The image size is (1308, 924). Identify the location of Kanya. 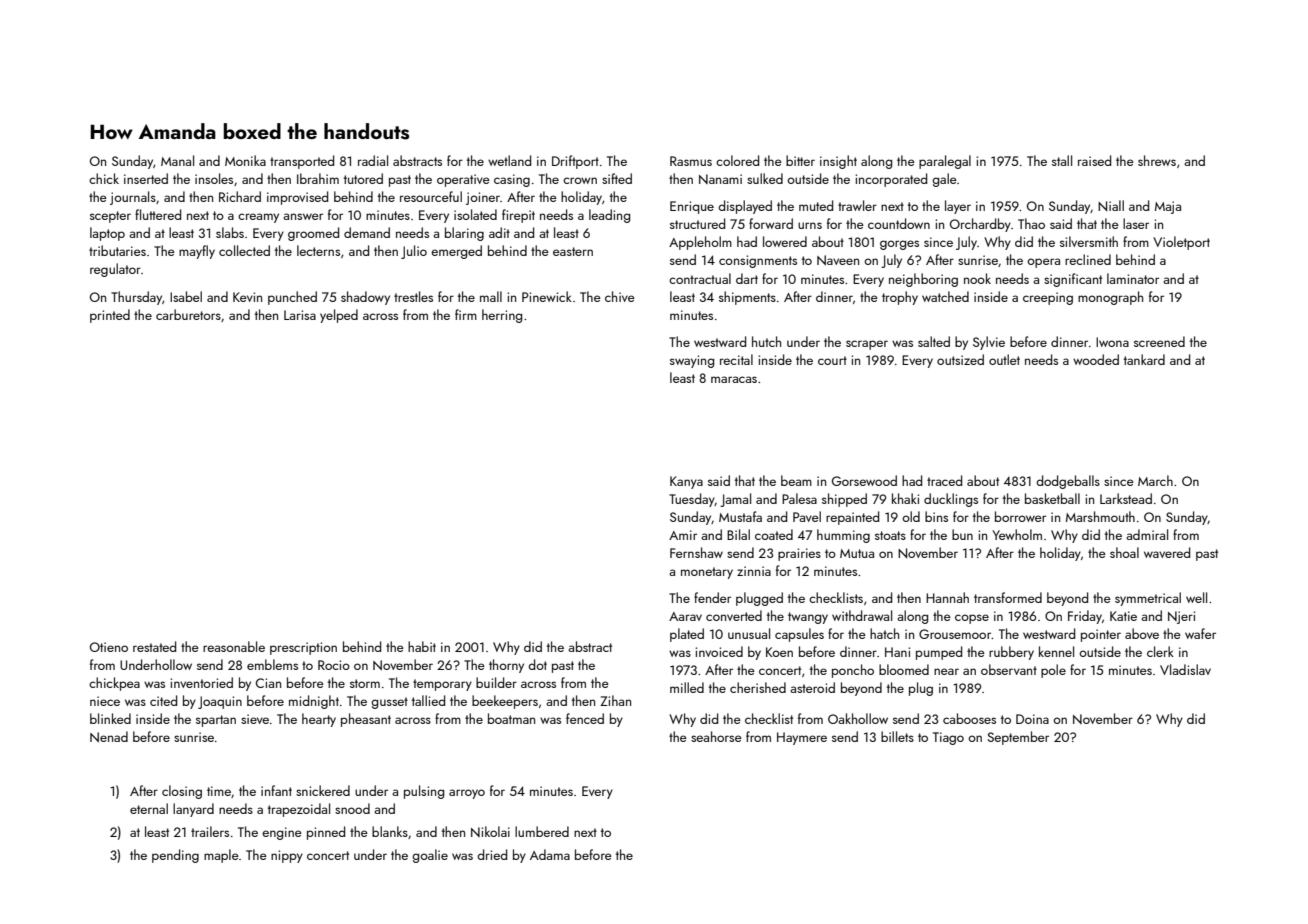
(686, 482).
